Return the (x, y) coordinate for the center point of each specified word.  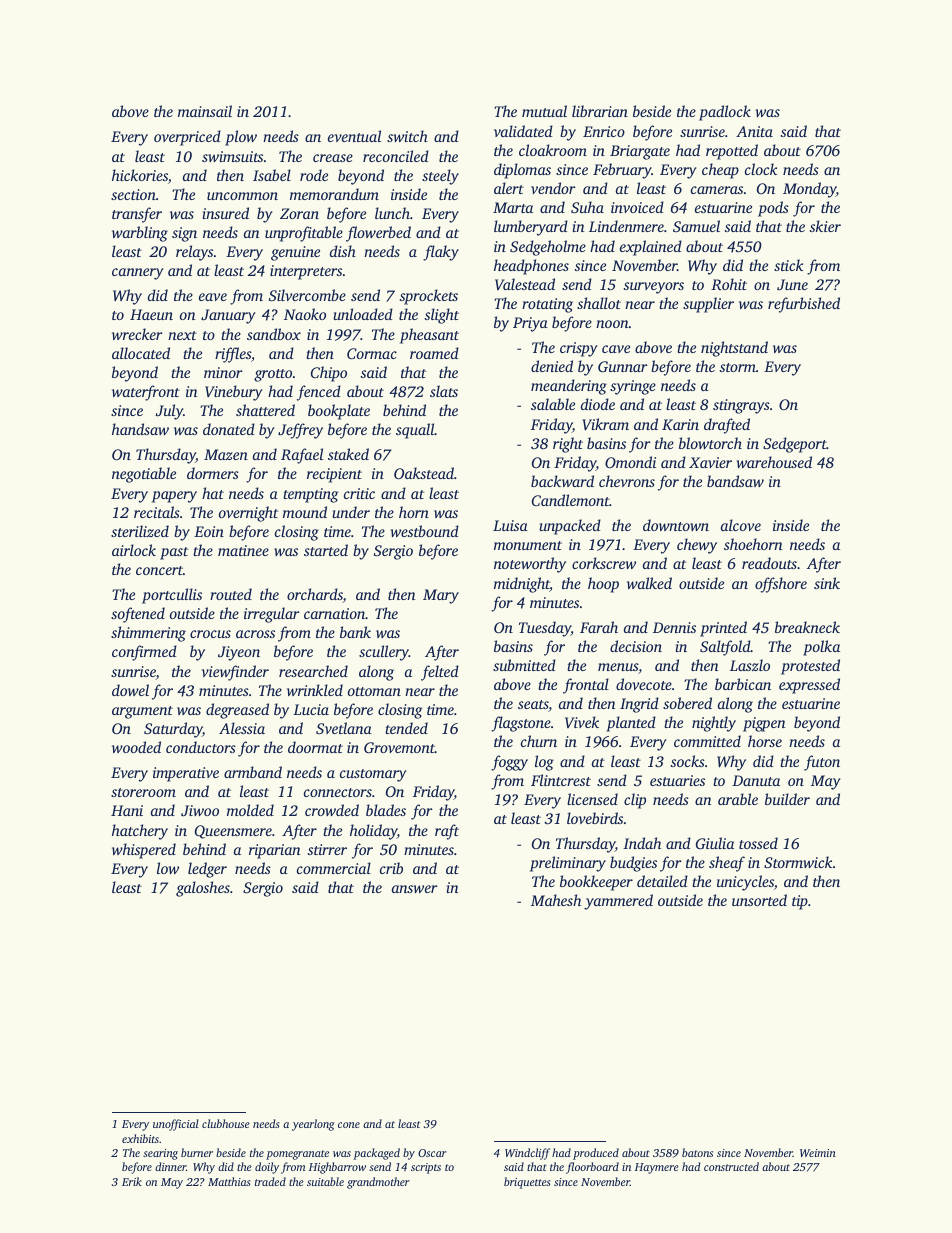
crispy (578, 349)
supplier (708, 305)
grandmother (378, 1183)
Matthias (229, 1181)
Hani (127, 810)
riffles (233, 355)
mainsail (205, 111)
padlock (725, 113)
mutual (544, 111)
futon (822, 763)
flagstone (521, 724)
